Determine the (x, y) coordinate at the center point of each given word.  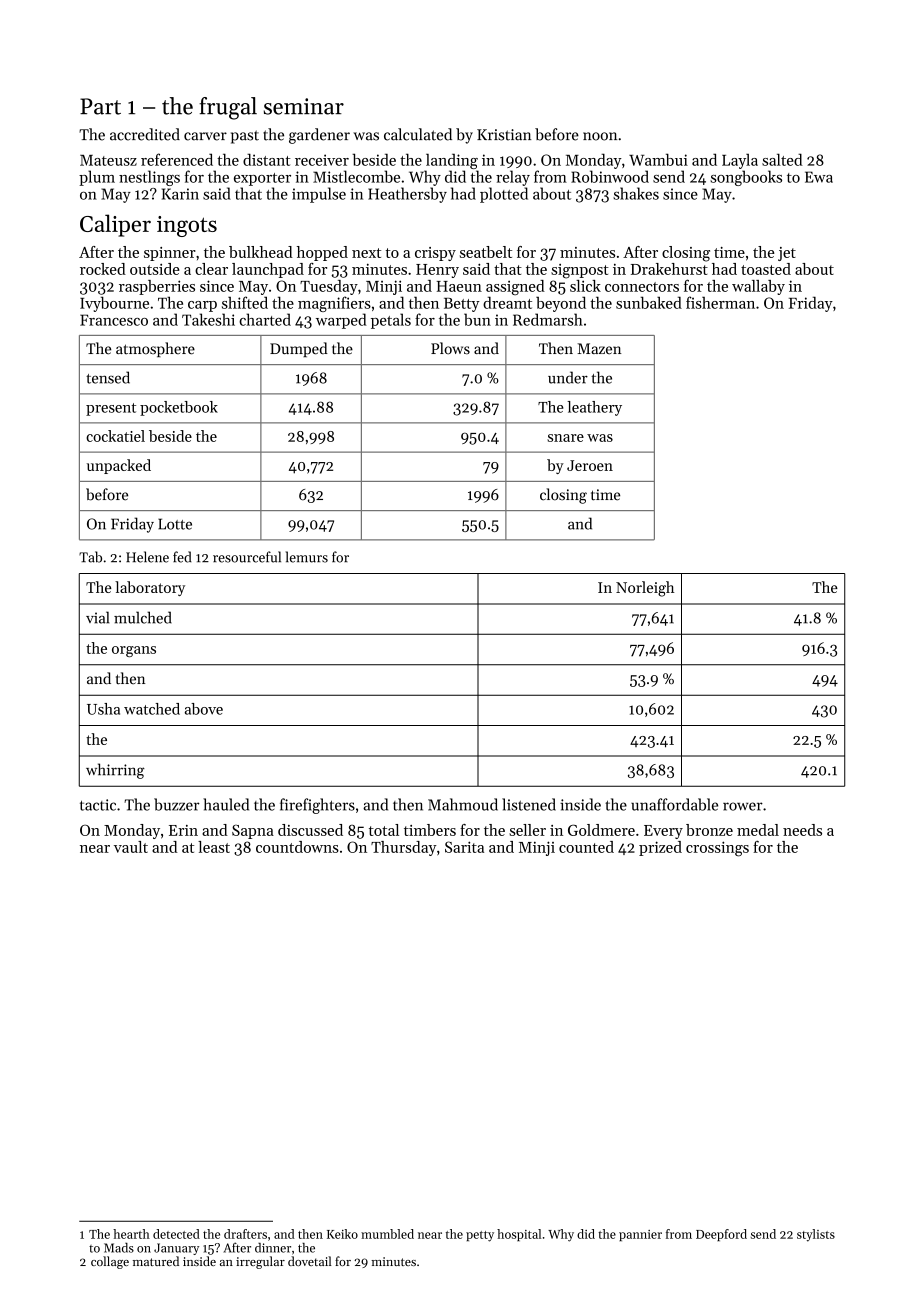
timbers (430, 830)
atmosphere (155, 349)
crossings (717, 849)
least (214, 847)
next (366, 253)
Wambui (658, 159)
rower (743, 806)
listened (529, 804)
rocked (103, 269)
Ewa (819, 177)
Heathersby (407, 195)
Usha (103, 709)
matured (156, 1261)
